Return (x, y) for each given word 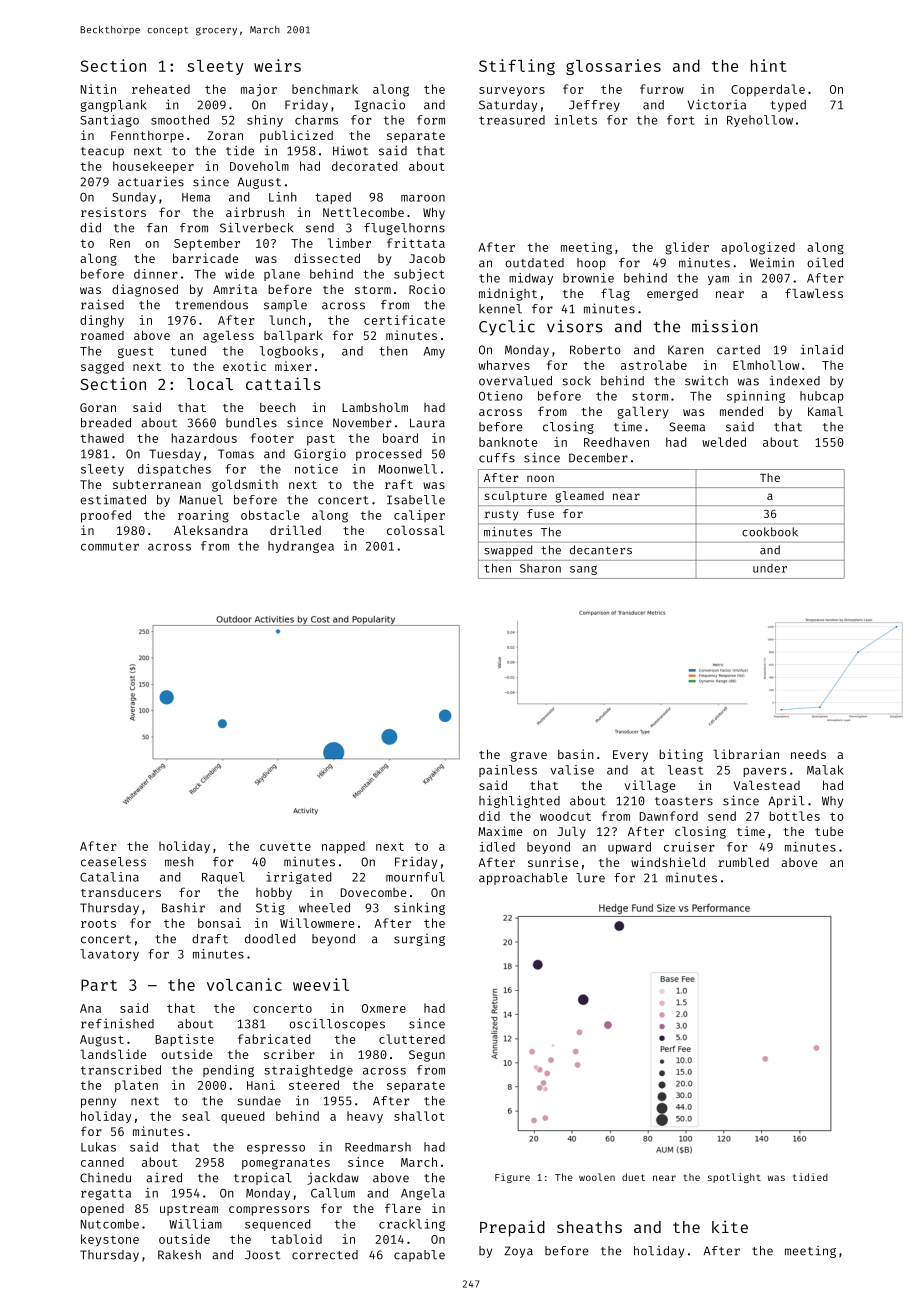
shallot (419, 1116)
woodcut (565, 816)
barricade (206, 258)
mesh (179, 862)
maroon (423, 198)
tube (829, 831)
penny (98, 1103)
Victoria (717, 104)
